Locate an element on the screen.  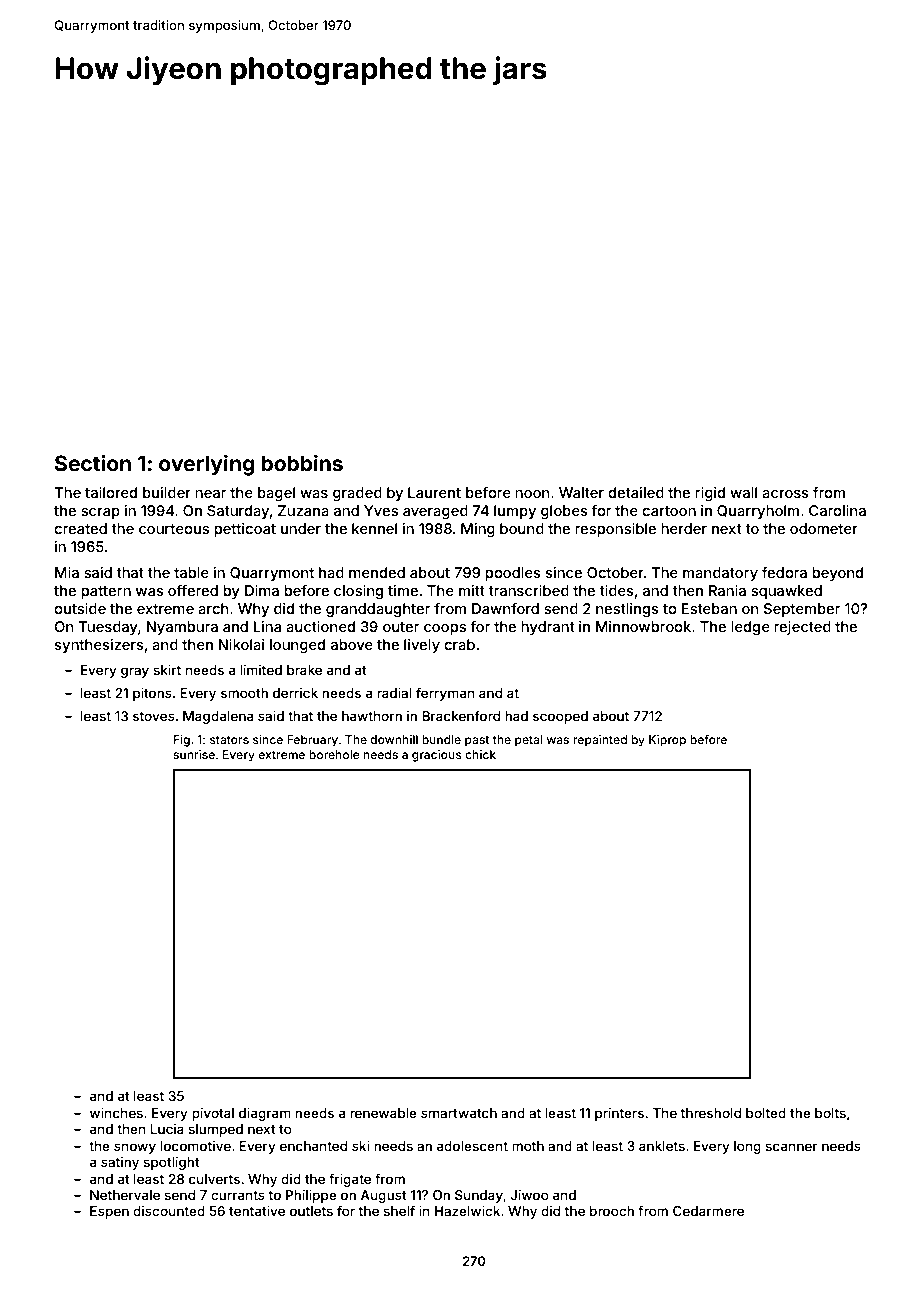
Kiprop is located at coordinates (667, 741).
